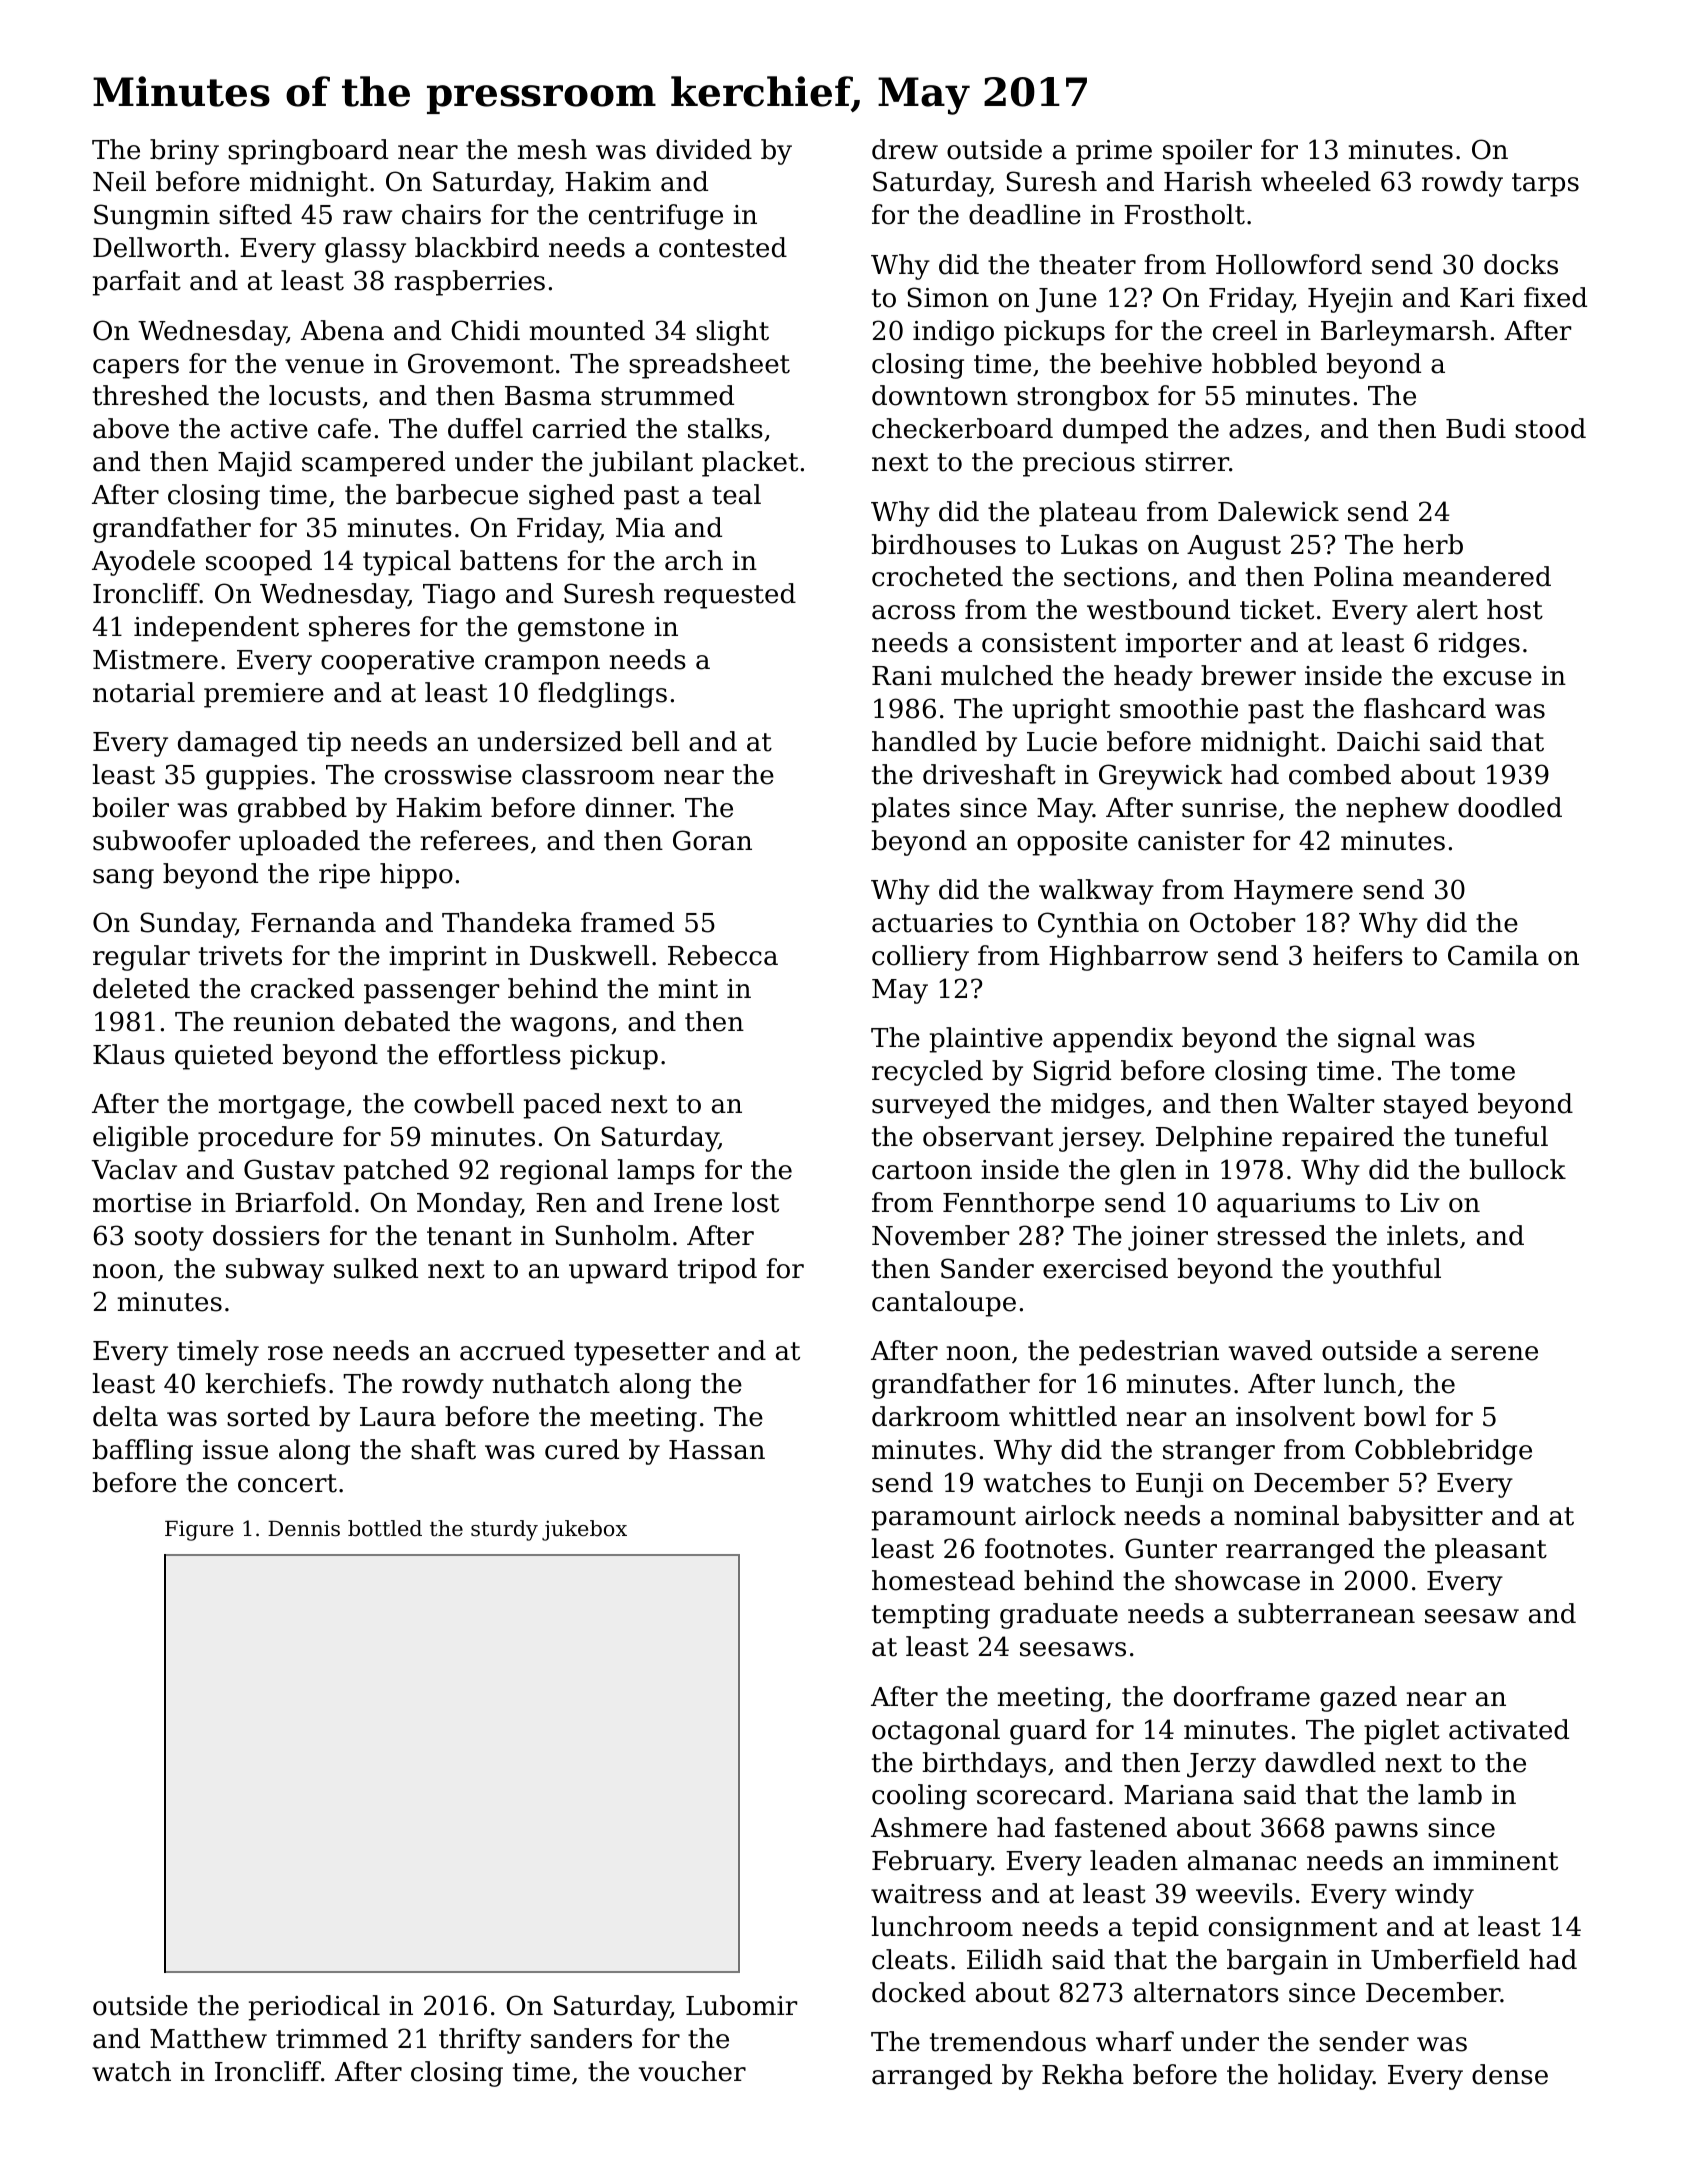 This page has width=1683, height=2178. What do you see at coordinates (905, 149) in the page?
I see `drew` at bounding box center [905, 149].
